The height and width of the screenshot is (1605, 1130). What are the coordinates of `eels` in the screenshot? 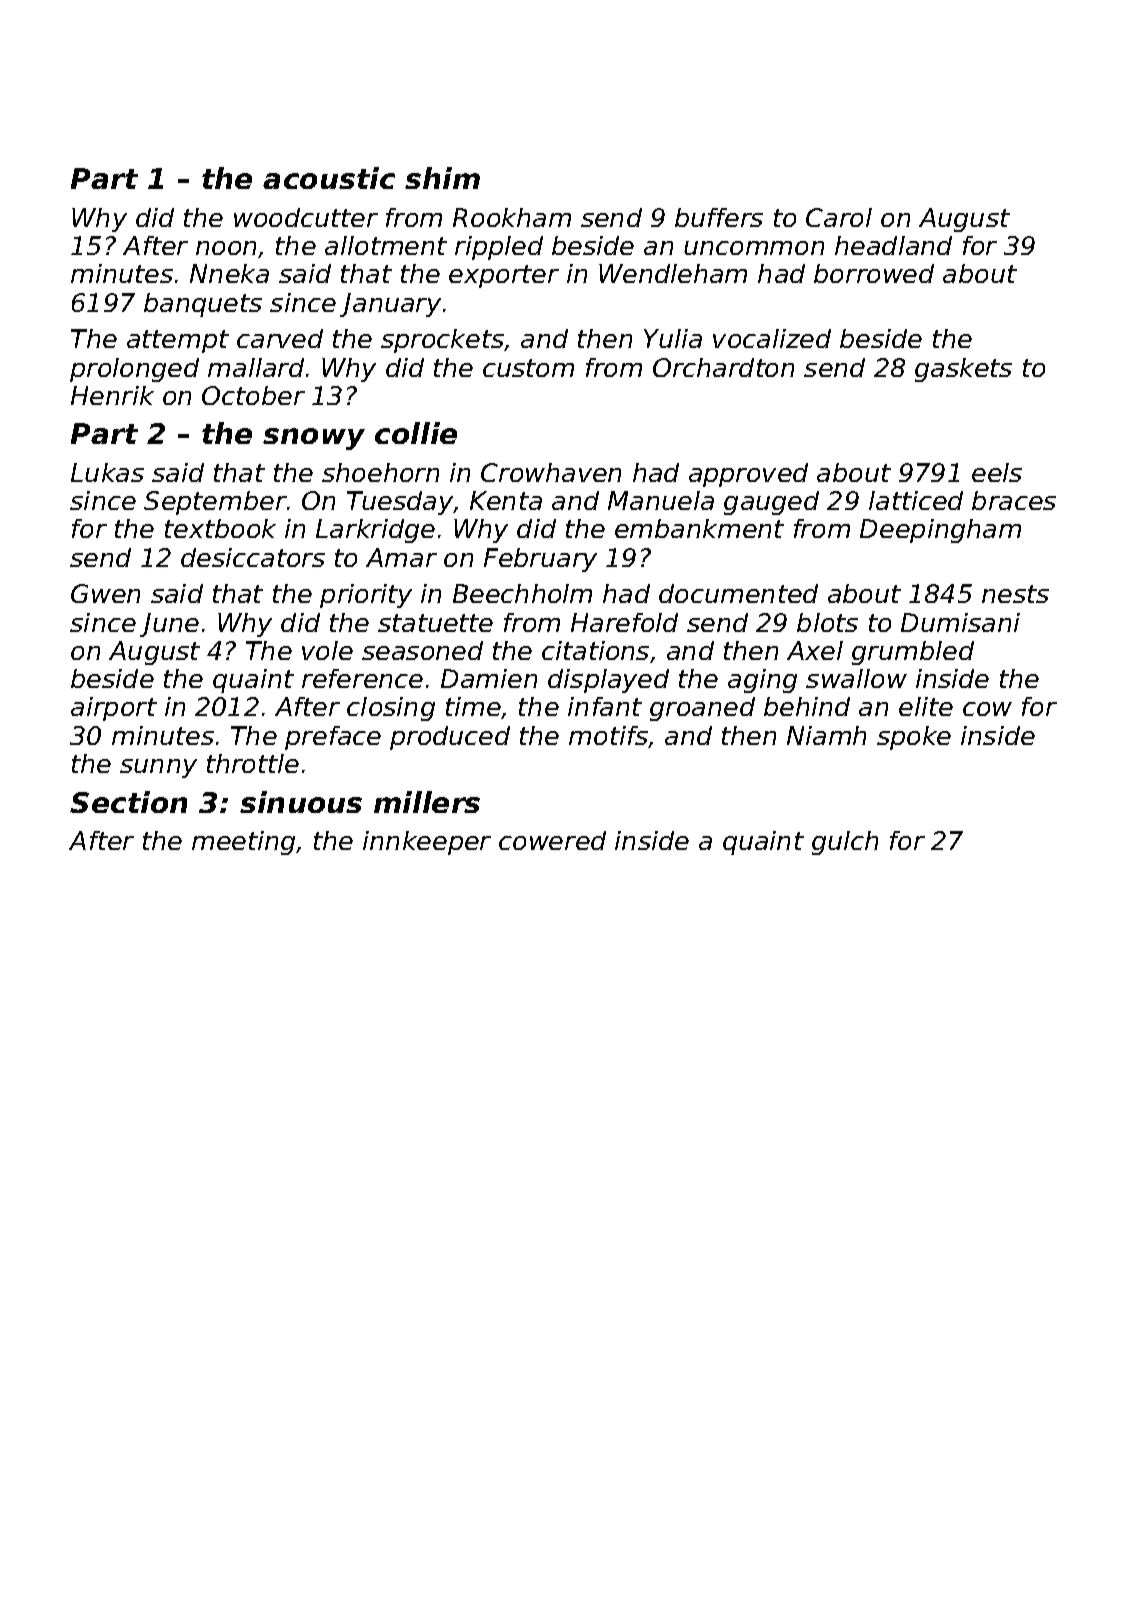 It's located at (997, 472).
